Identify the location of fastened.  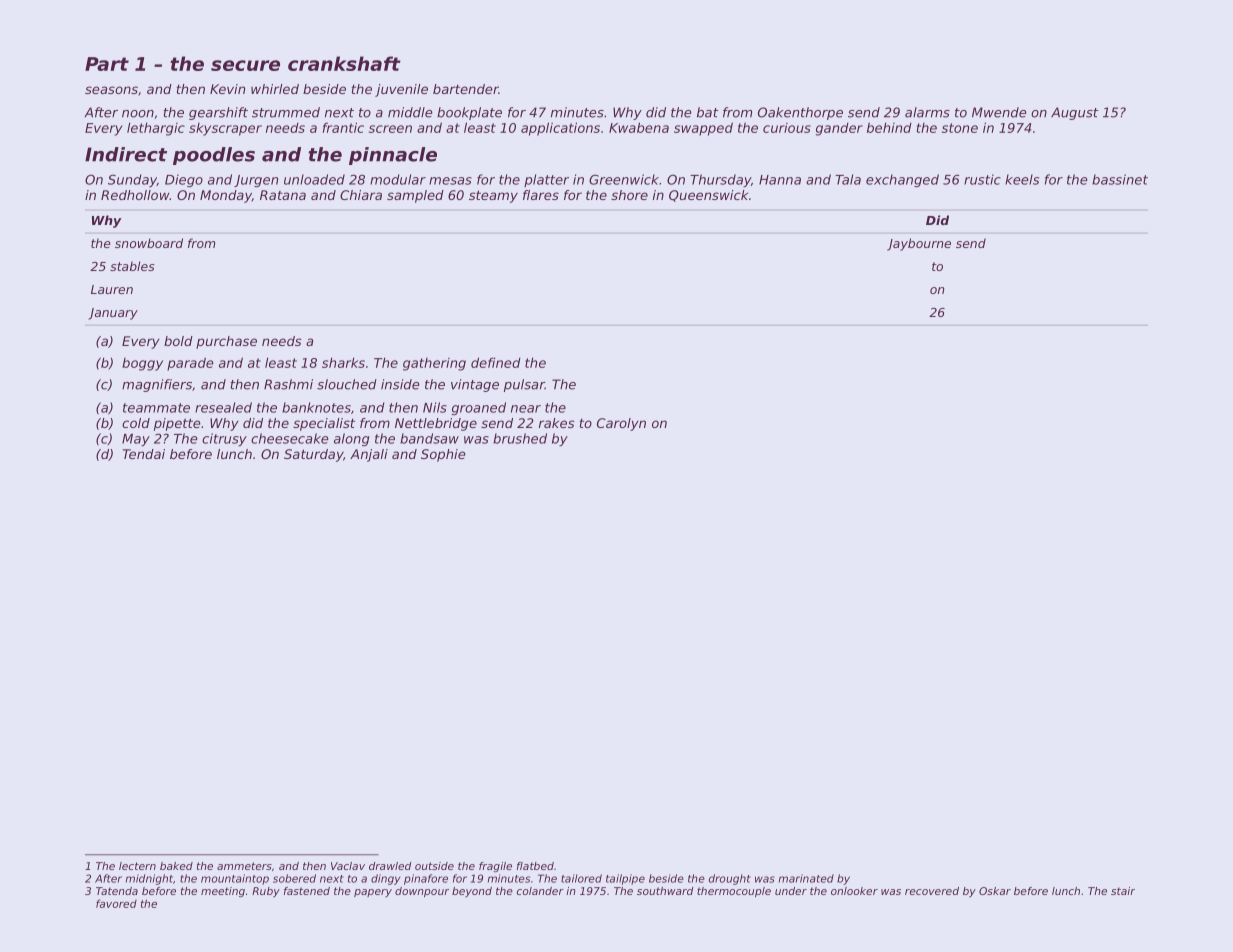
(307, 891).
